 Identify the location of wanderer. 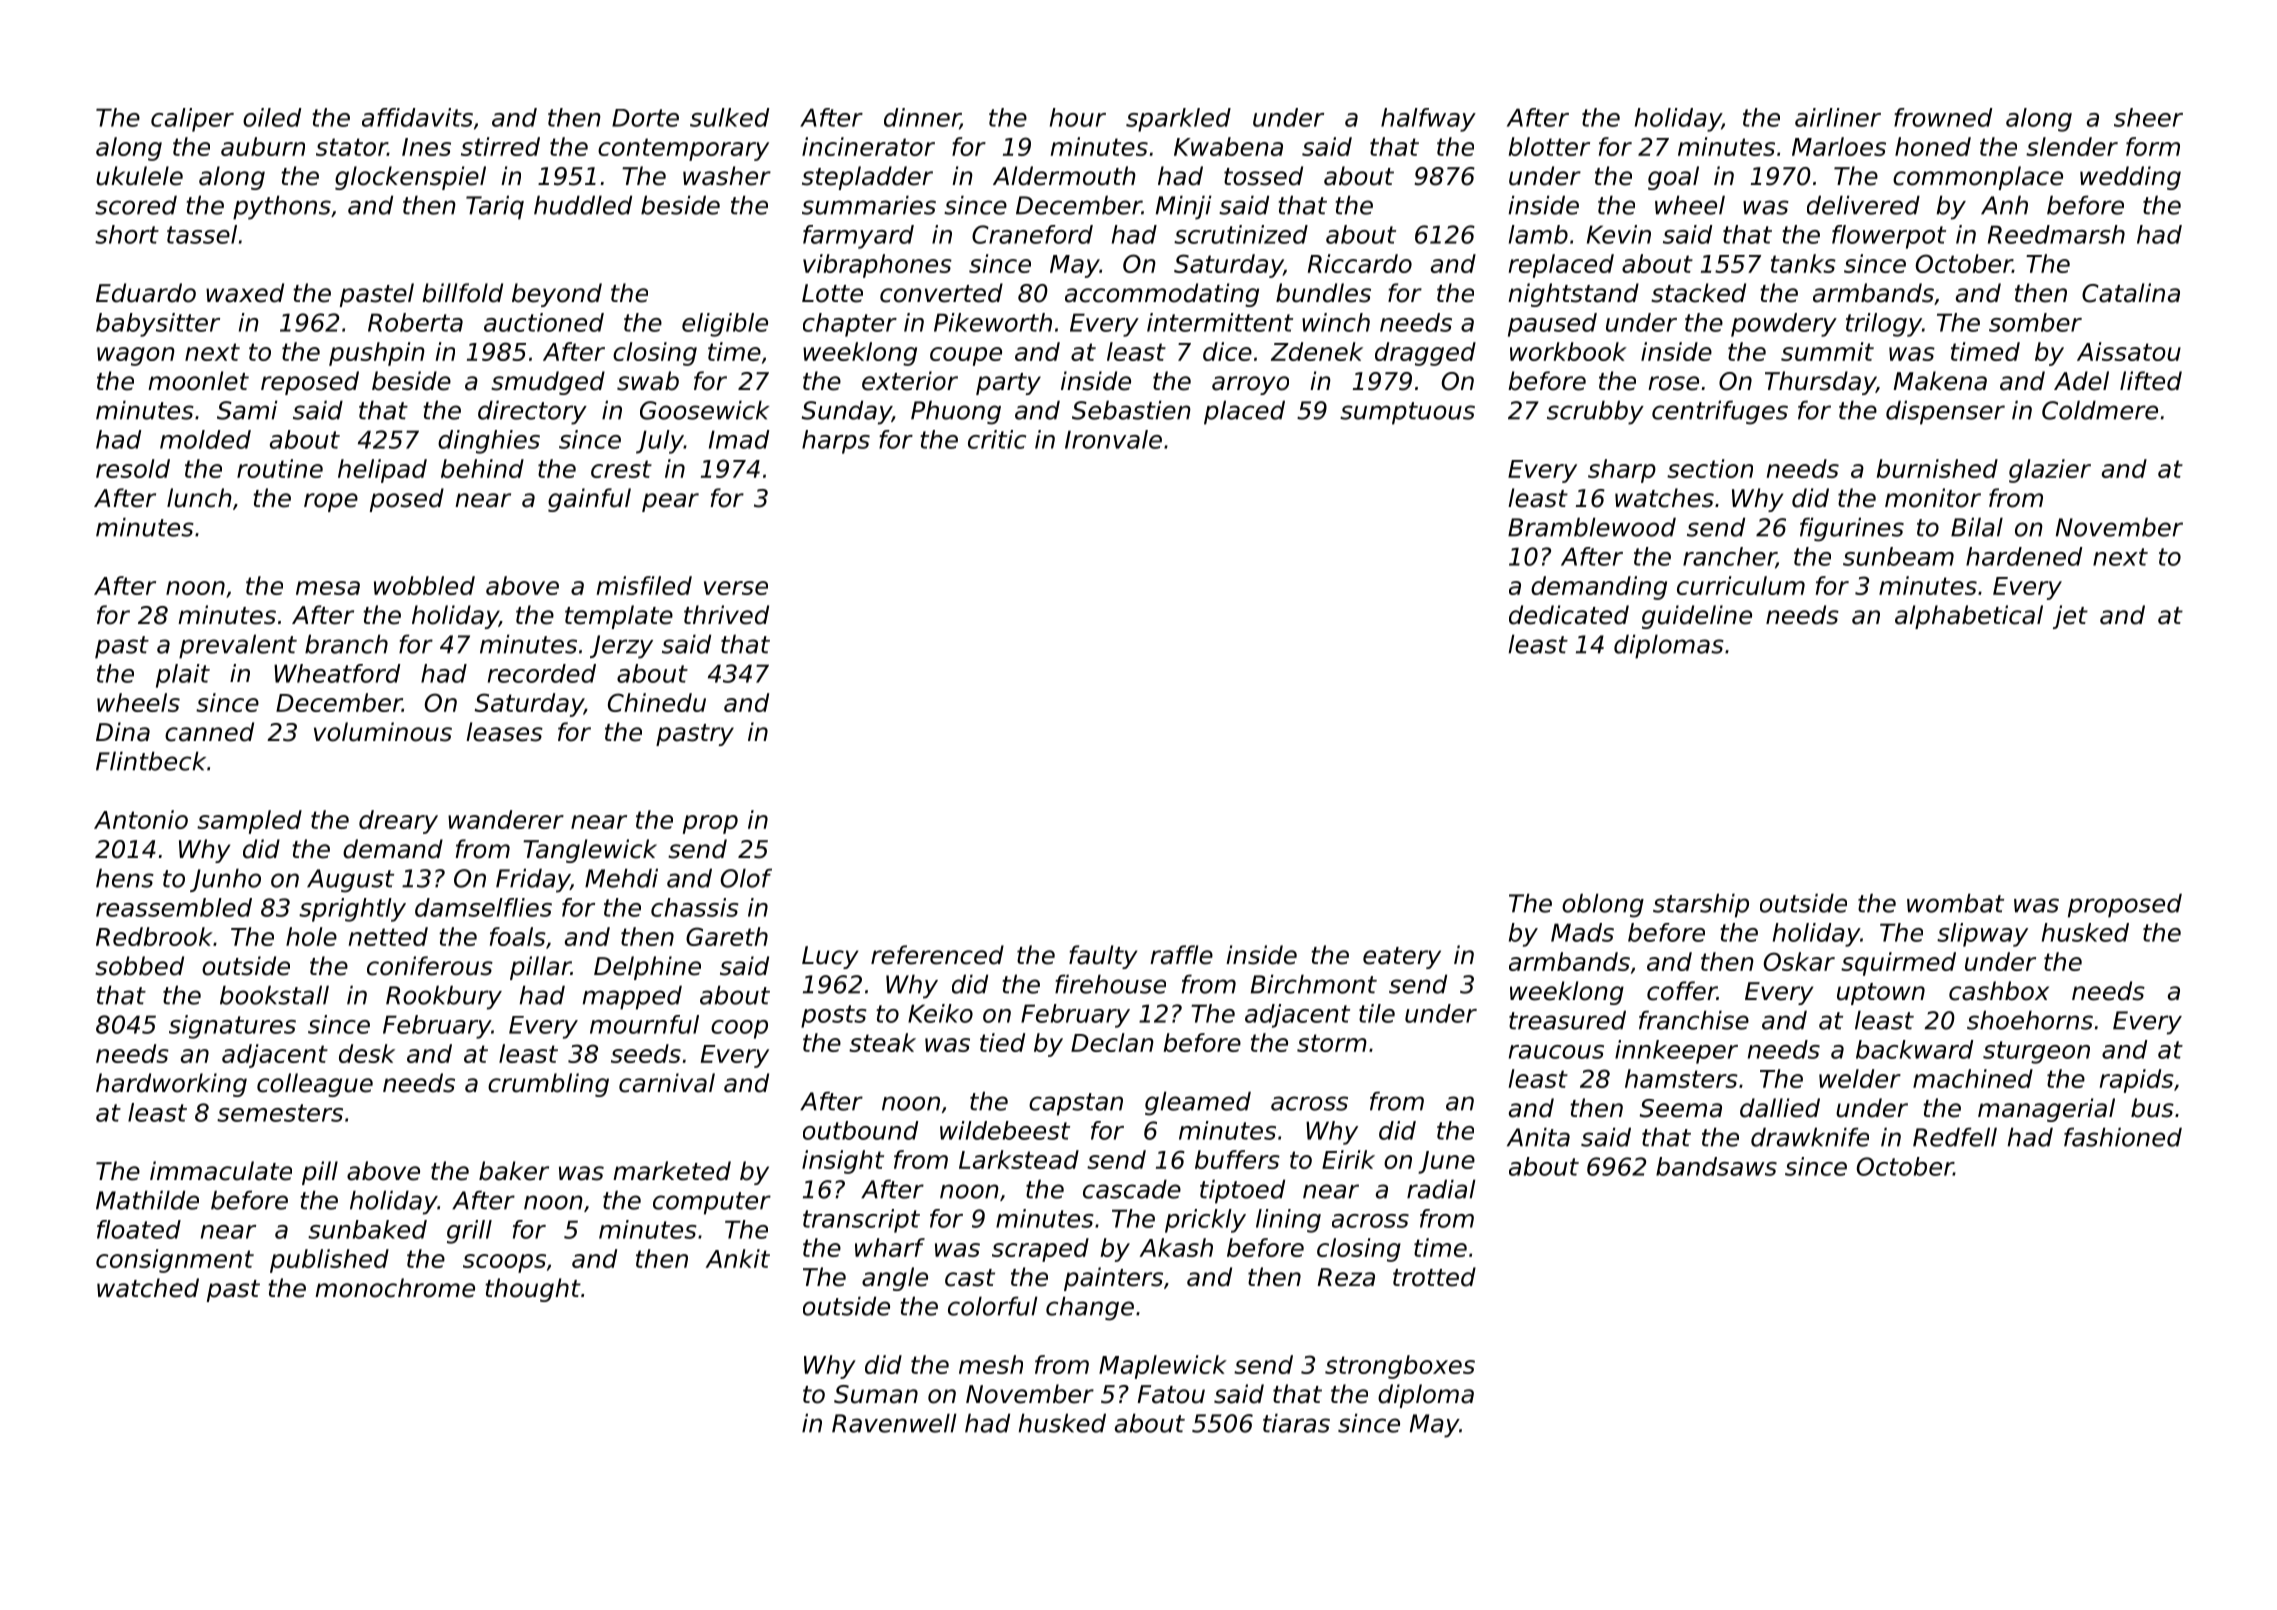
(506, 819).
